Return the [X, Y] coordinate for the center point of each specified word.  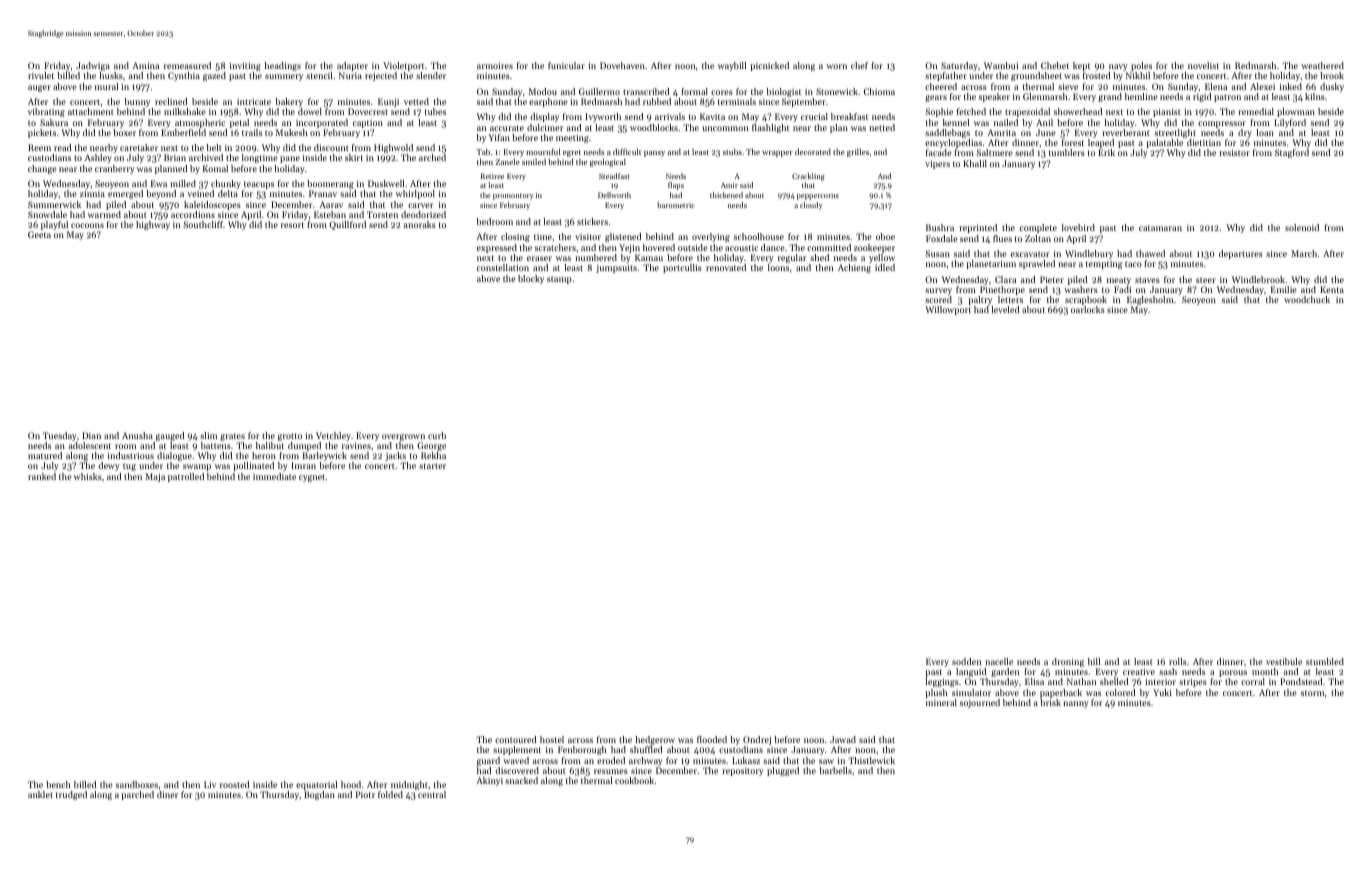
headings [282, 66]
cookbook [634, 780]
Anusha [137, 435]
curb [437, 435]
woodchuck [1307, 299]
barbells [835, 770]
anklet [40, 794]
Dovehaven [622, 65]
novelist [1203, 65]
